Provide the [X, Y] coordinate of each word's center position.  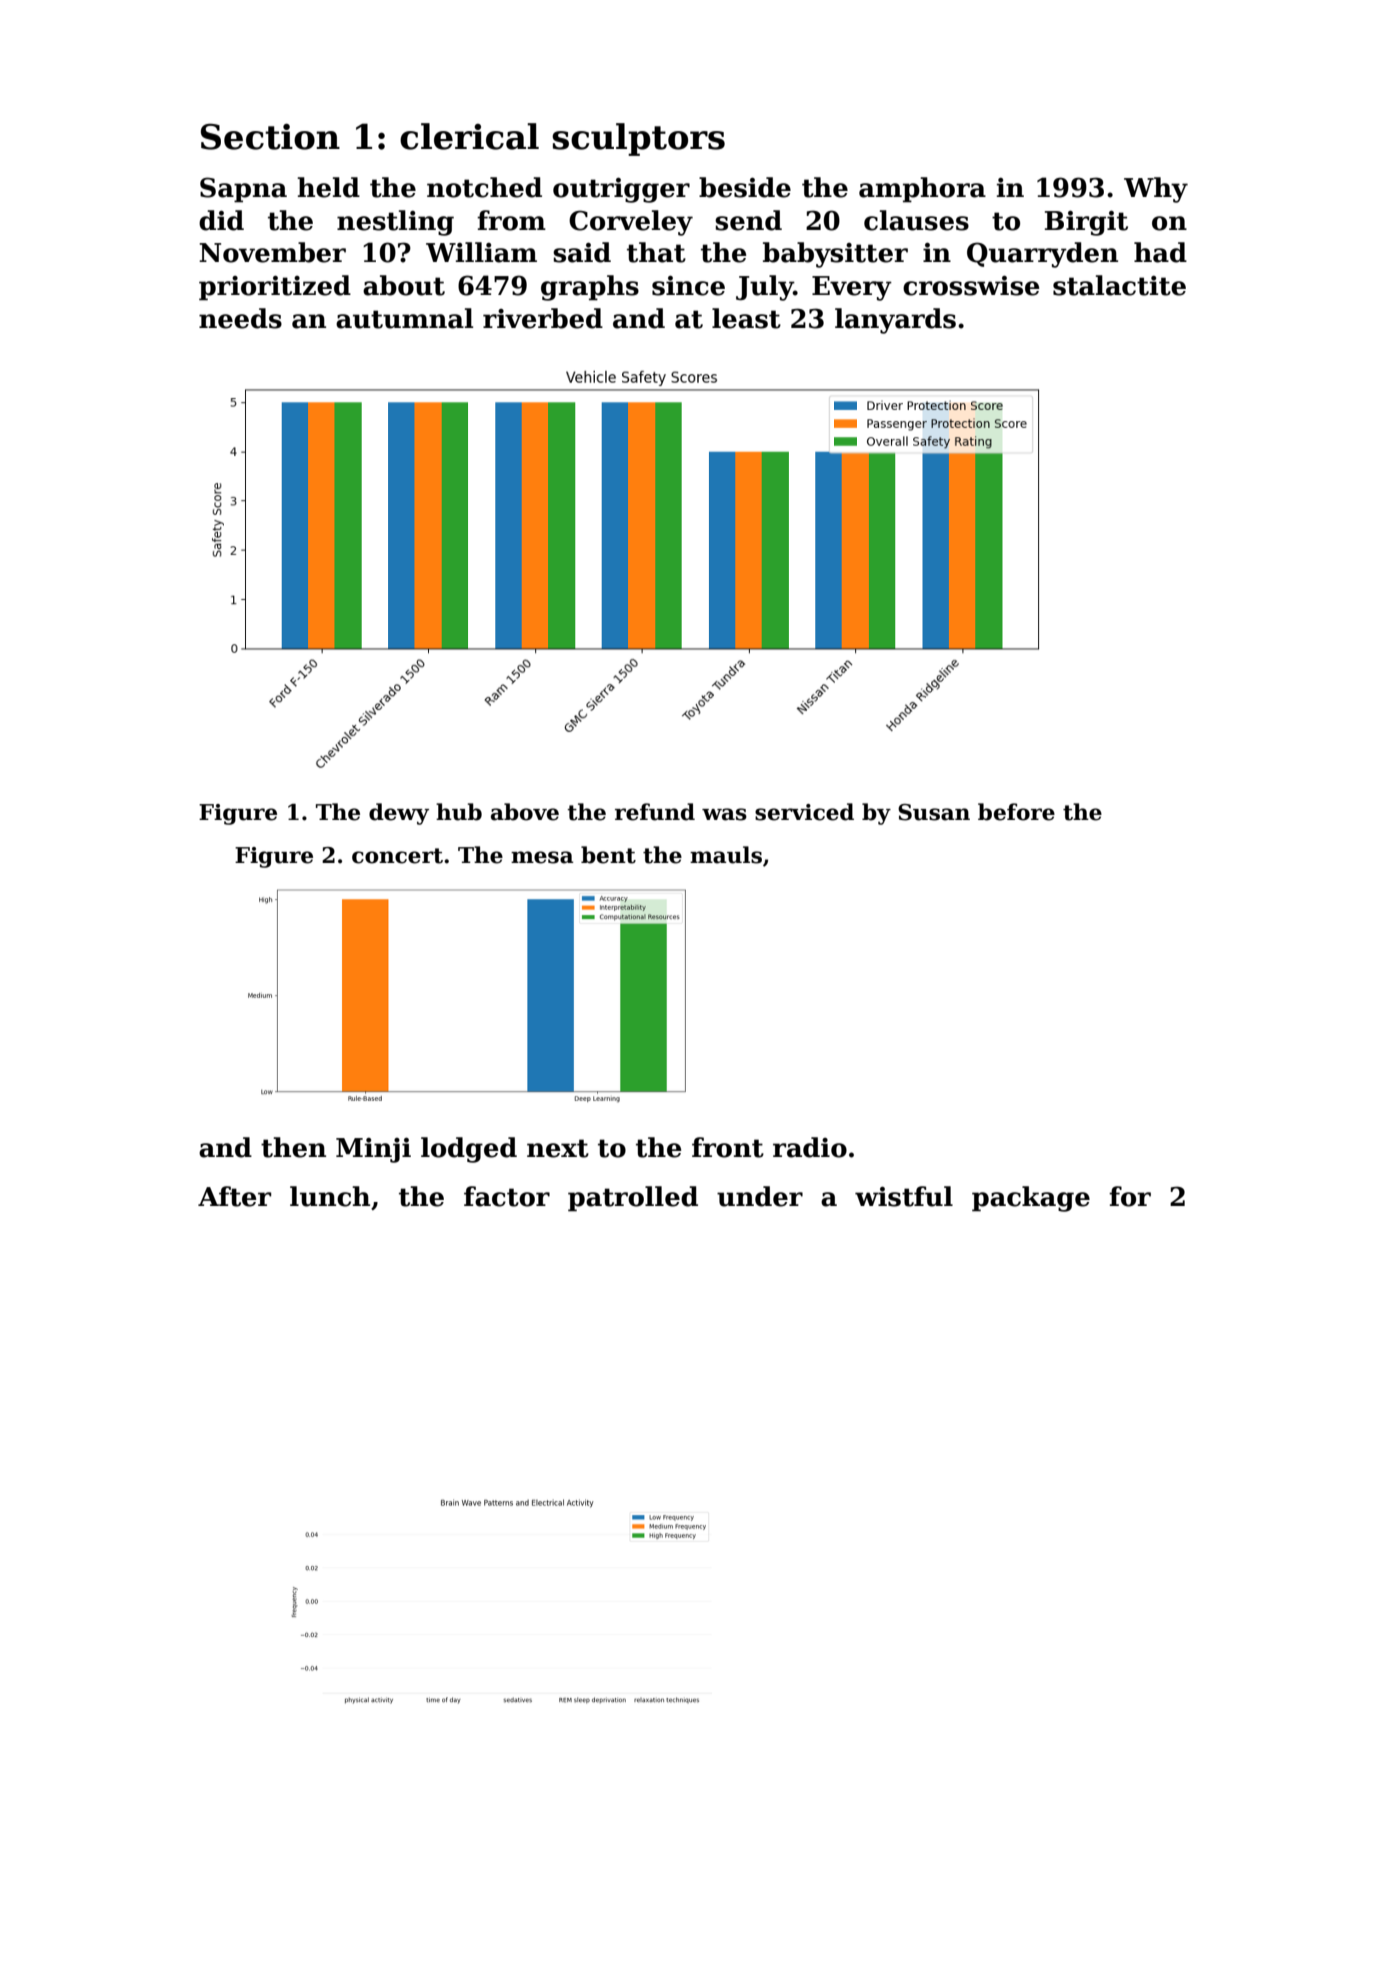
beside [745, 187]
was [724, 814]
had [1160, 252]
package [1031, 1199]
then [293, 1147]
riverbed [543, 318]
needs [240, 318]
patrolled [633, 1199]
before [1016, 812]
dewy [399, 814]
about [404, 285]
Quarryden [1042, 255]
